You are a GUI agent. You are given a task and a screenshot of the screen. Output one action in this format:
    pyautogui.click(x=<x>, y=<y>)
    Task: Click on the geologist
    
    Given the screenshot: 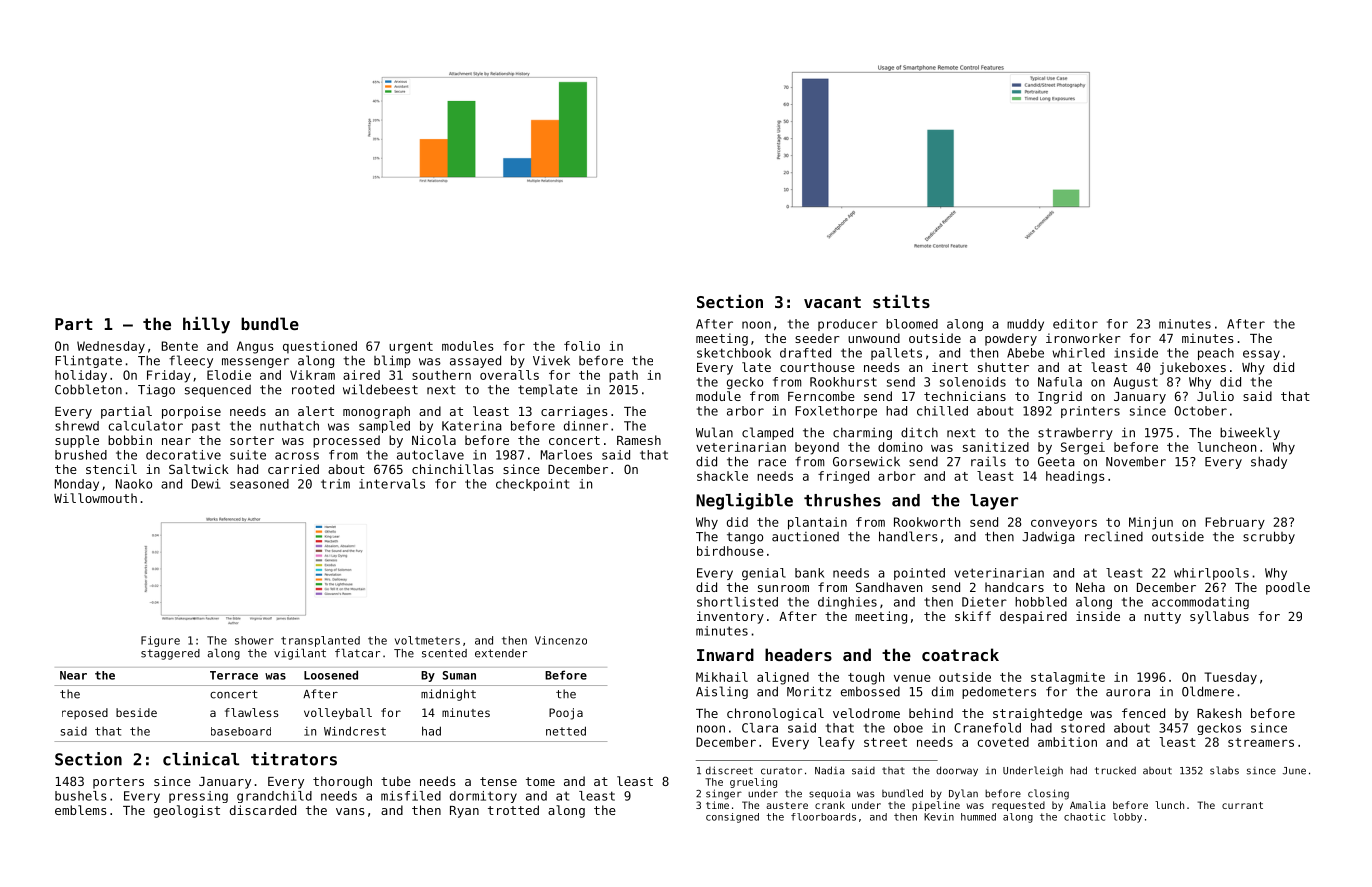 What is the action you would take?
    pyautogui.click(x=187, y=811)
